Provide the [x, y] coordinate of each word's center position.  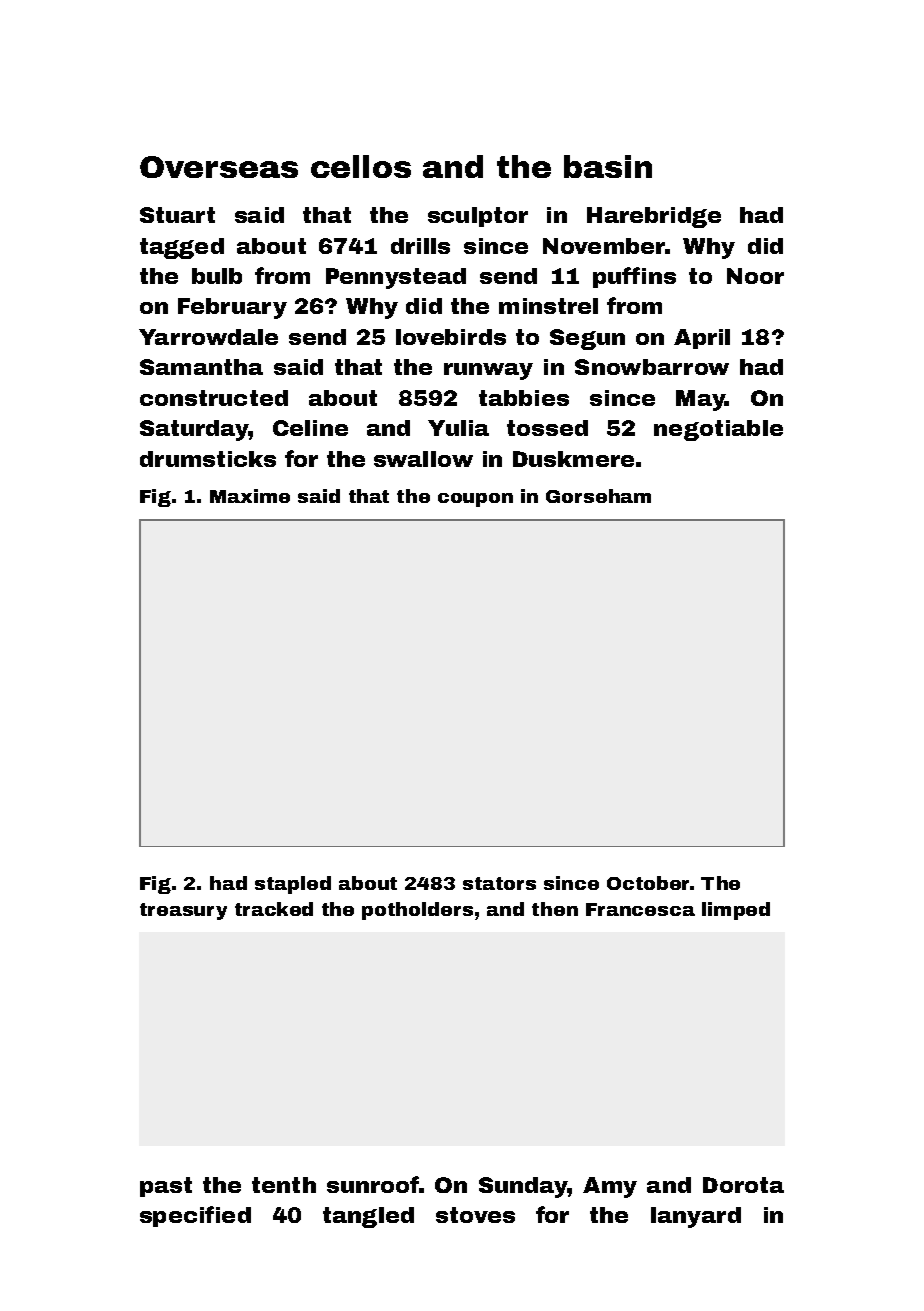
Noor [755, 276]
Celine [310, 428]
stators [499, 883]
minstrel [548, 306]
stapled [293, 885]
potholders [417, 911]
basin [608, 166]
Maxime [250, 496]
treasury [183, 911]
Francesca [640, 909]
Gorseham [598, 496]
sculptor [478, 217]
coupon [475, 500]
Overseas [219, 167]
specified [195, 1216]
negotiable [718, 430]
